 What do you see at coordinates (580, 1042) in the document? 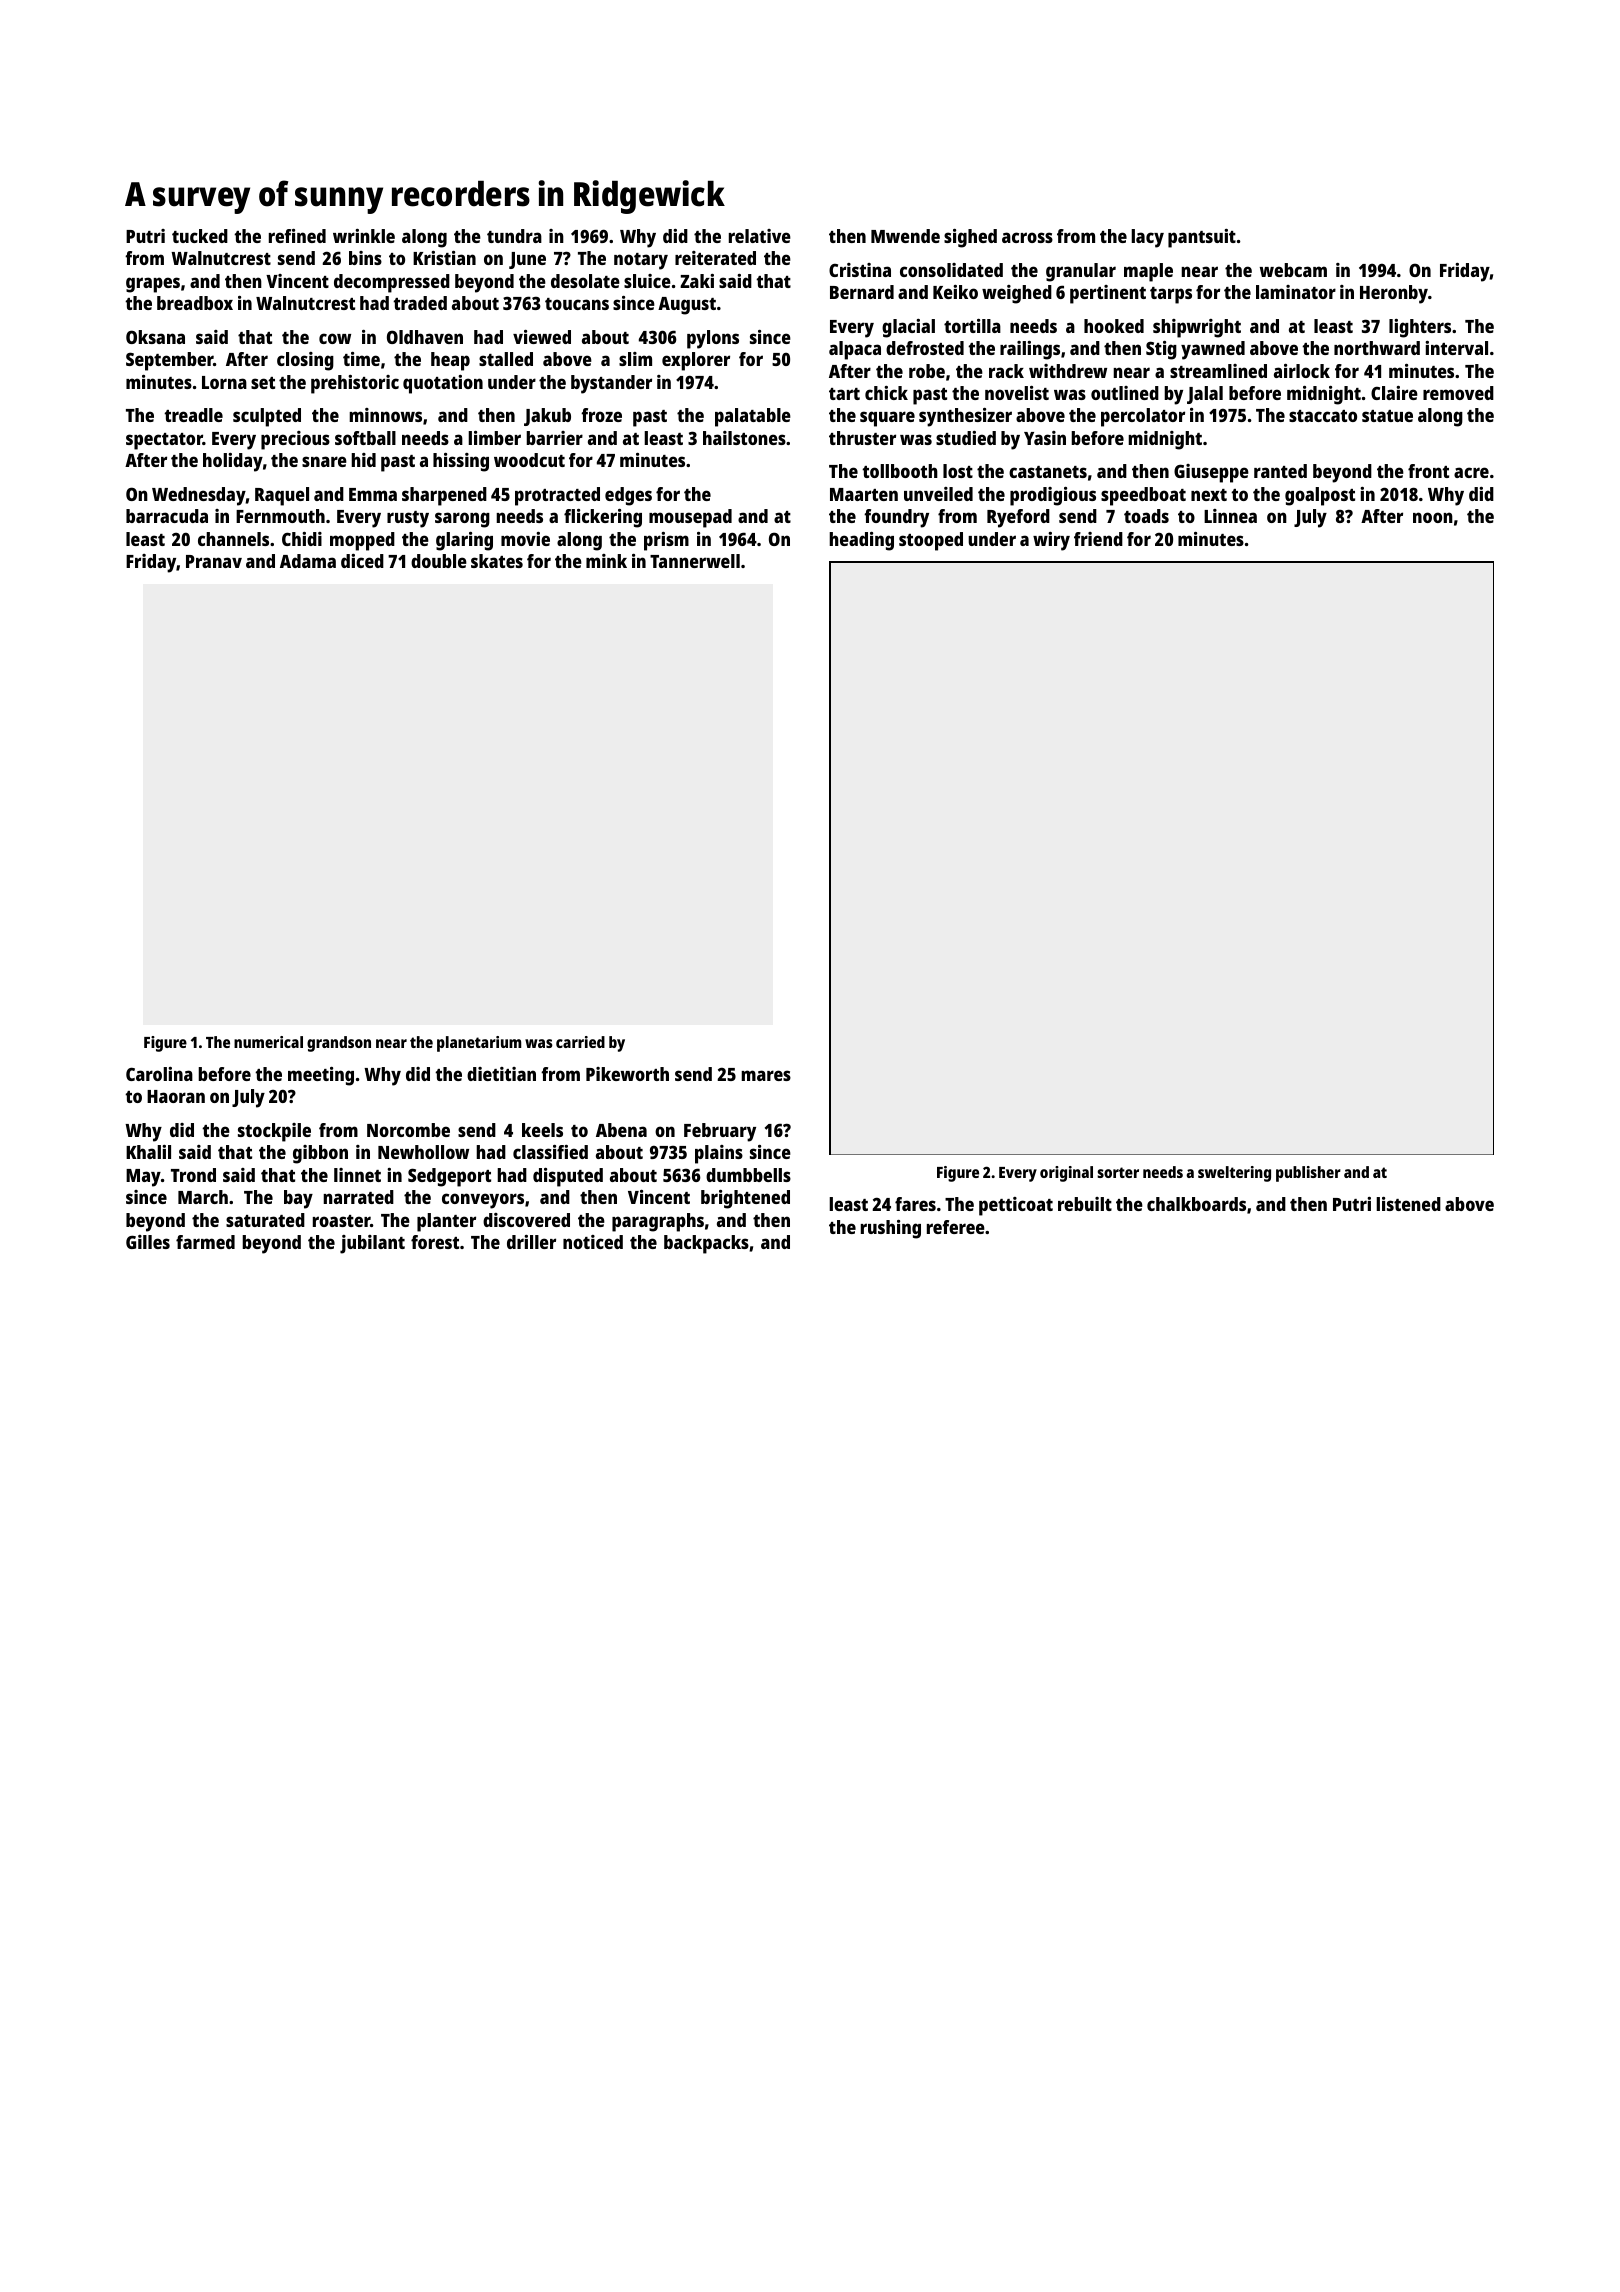
I see `carried` at bounding box center [580, 1042].
